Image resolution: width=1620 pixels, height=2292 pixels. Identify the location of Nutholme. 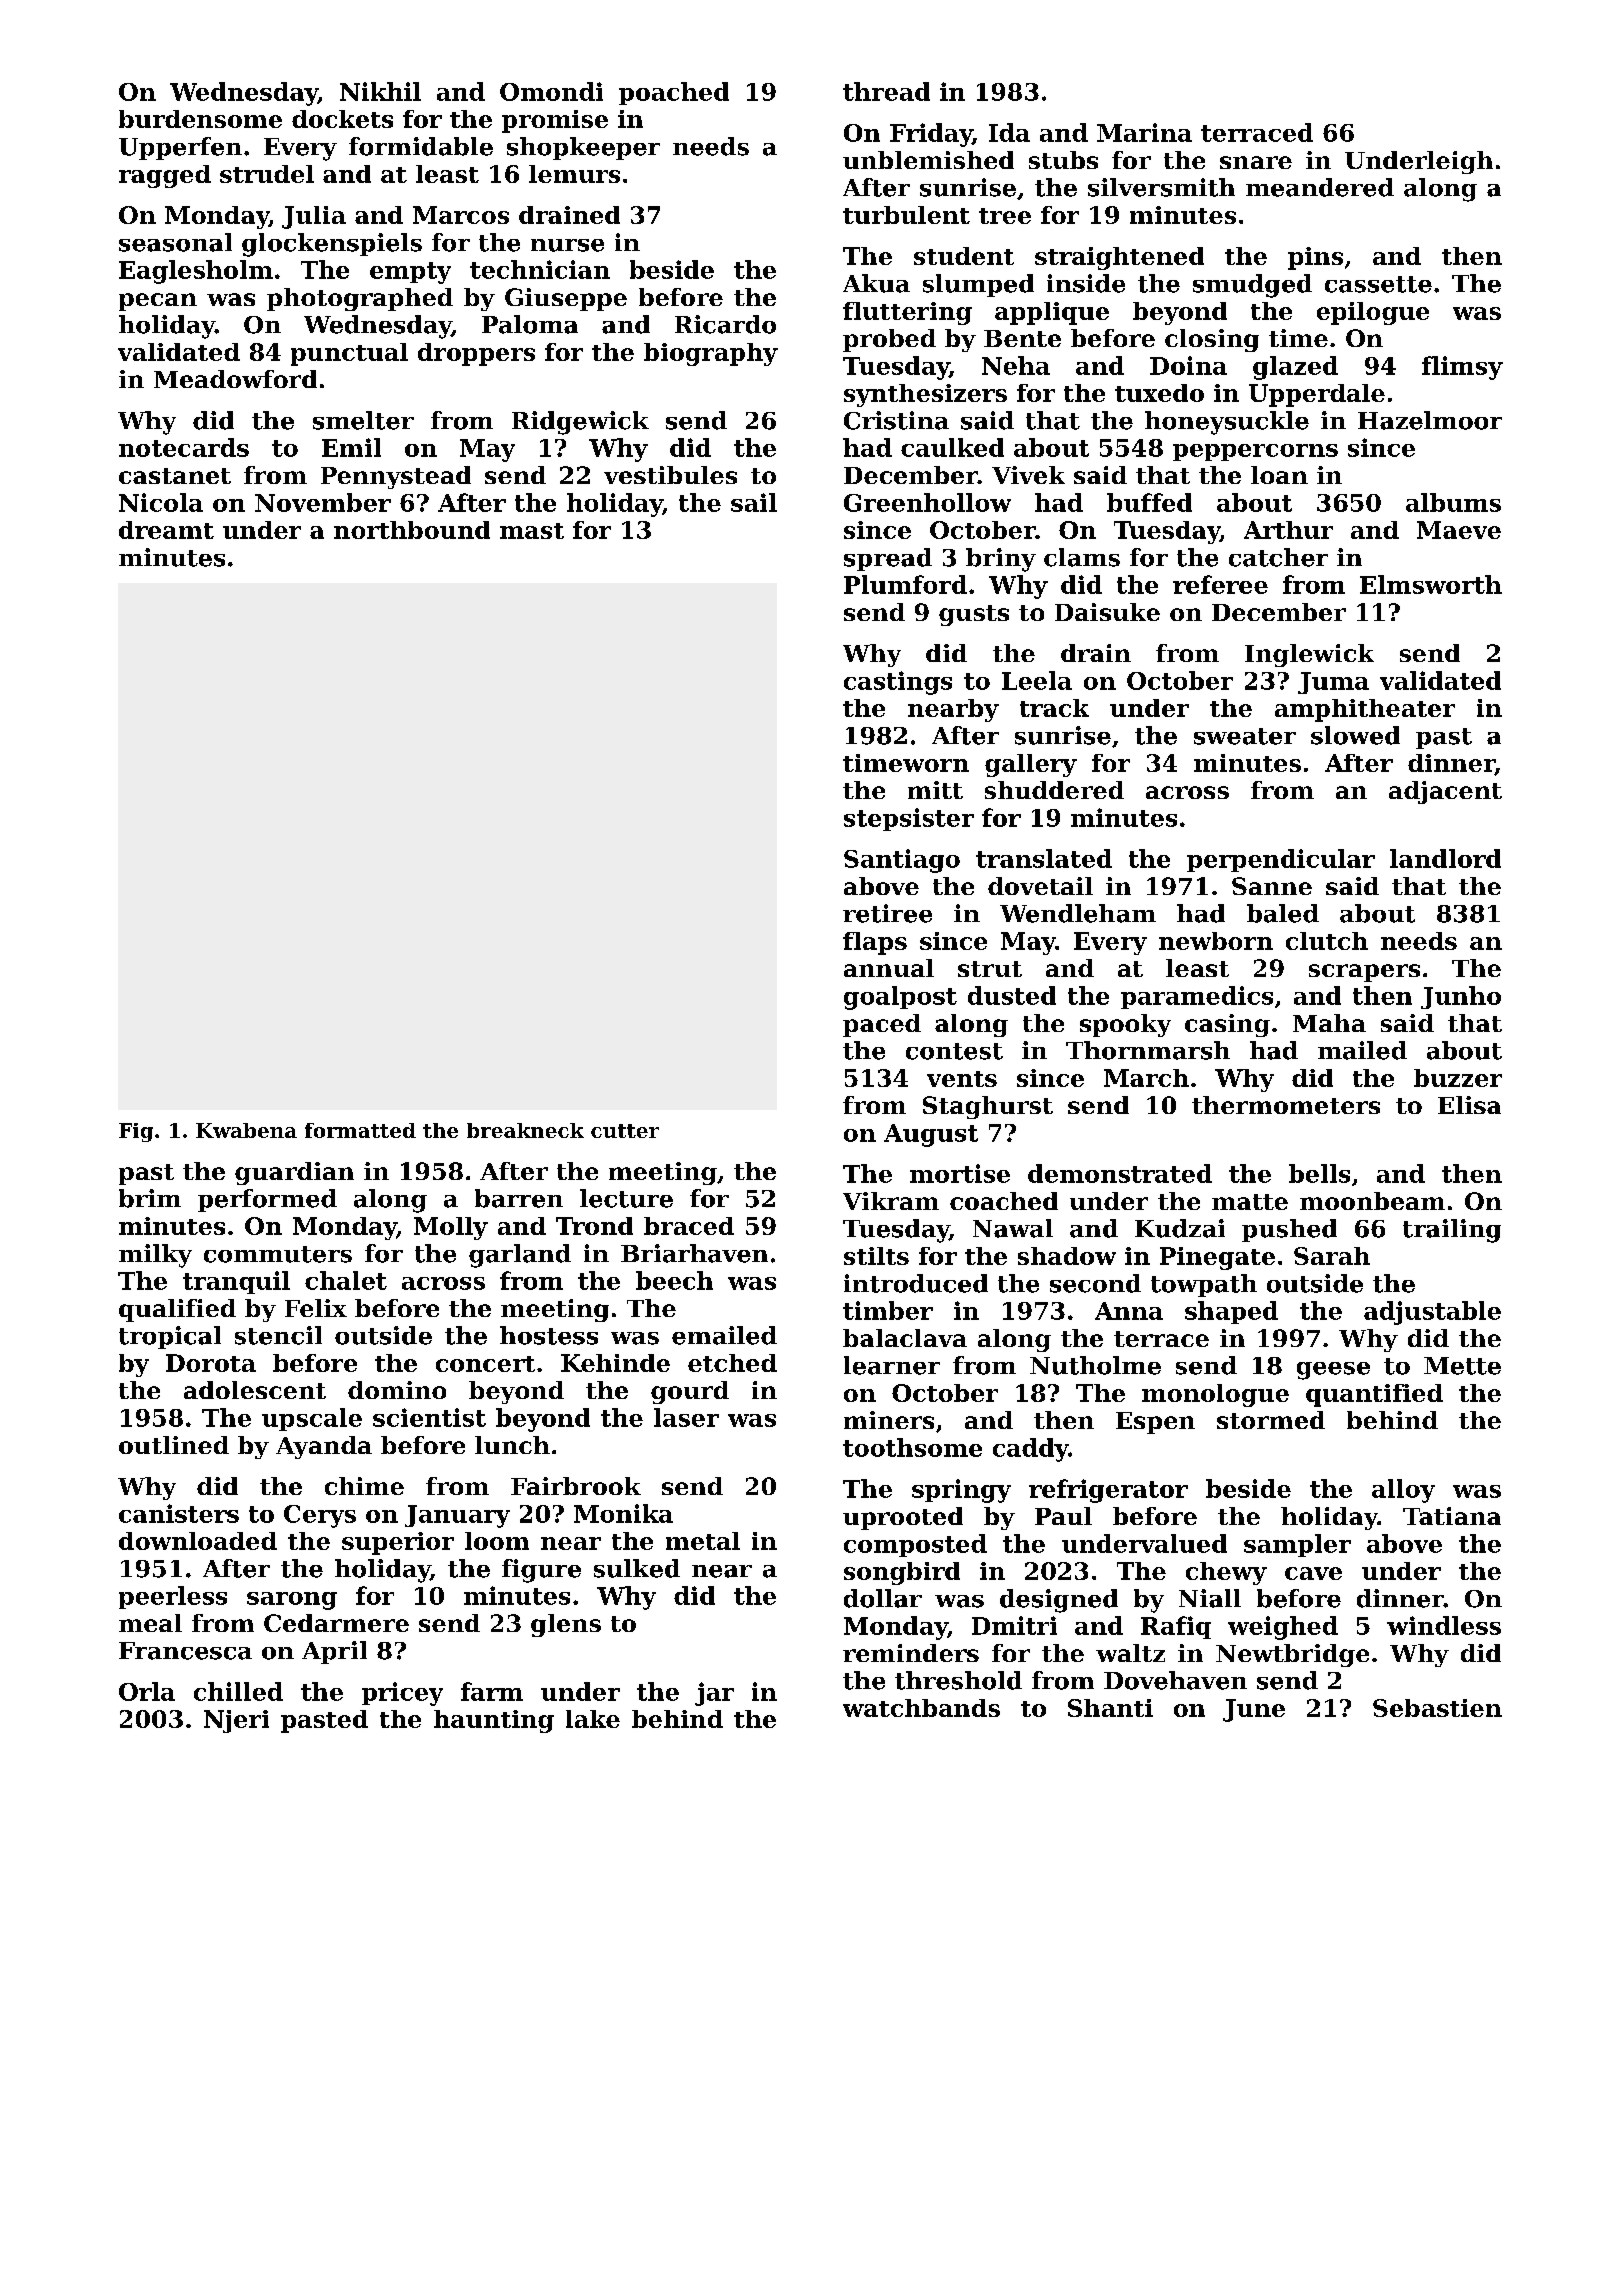
(1095, 1365).
